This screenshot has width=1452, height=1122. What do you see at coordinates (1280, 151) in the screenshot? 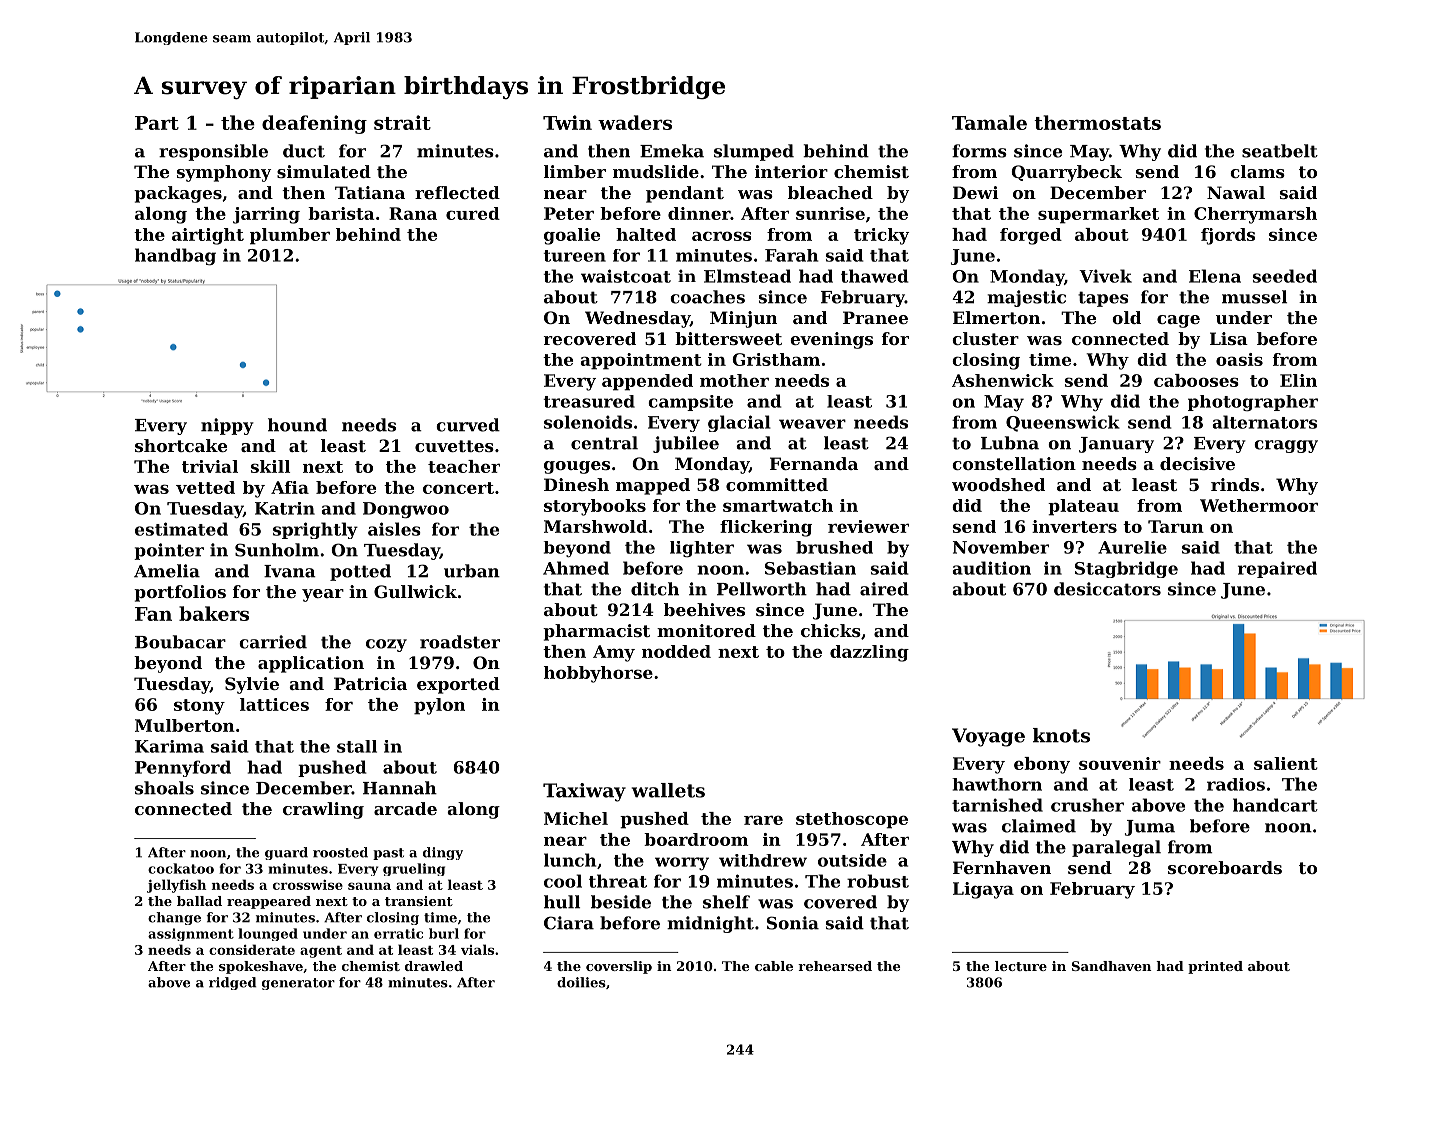
I see `seatbelt` at bounding box center [1280, 151].
